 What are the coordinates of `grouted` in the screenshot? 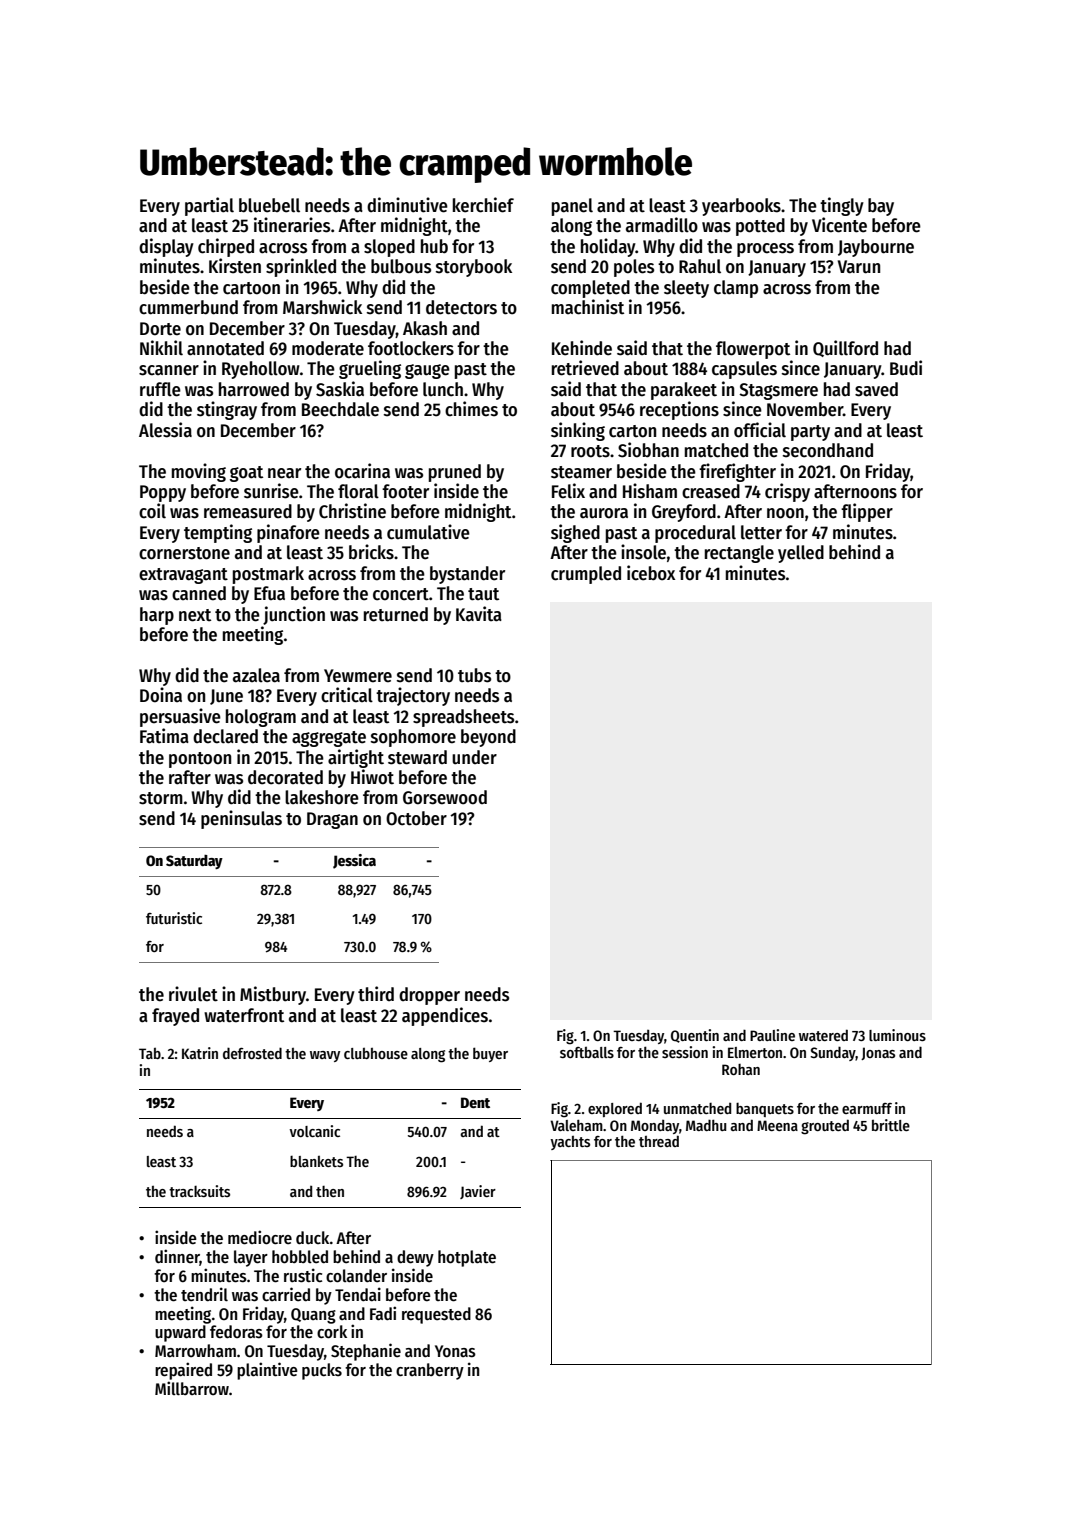 It's located at (825, 1127).
